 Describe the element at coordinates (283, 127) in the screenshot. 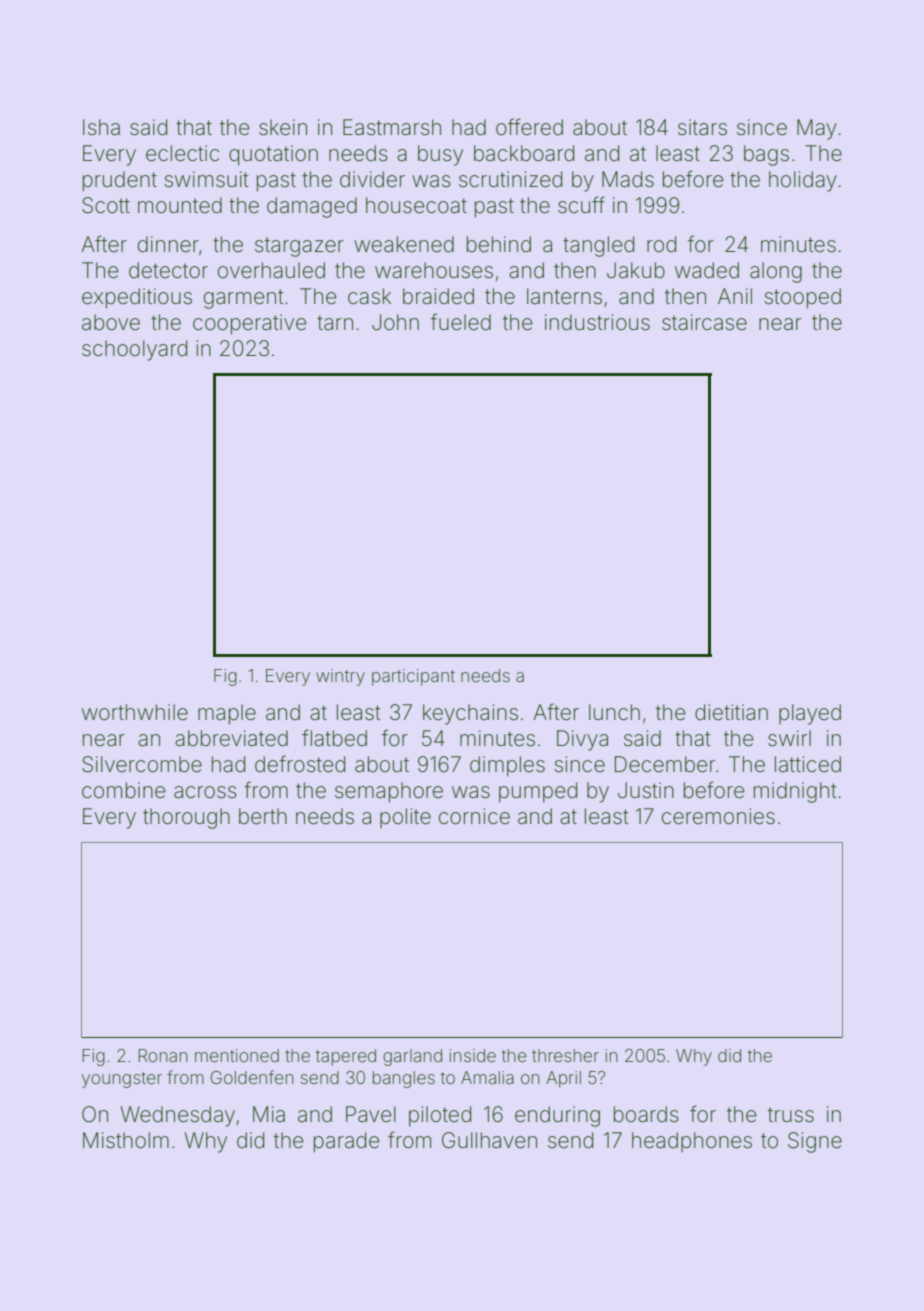

I see `skein` at that location.
